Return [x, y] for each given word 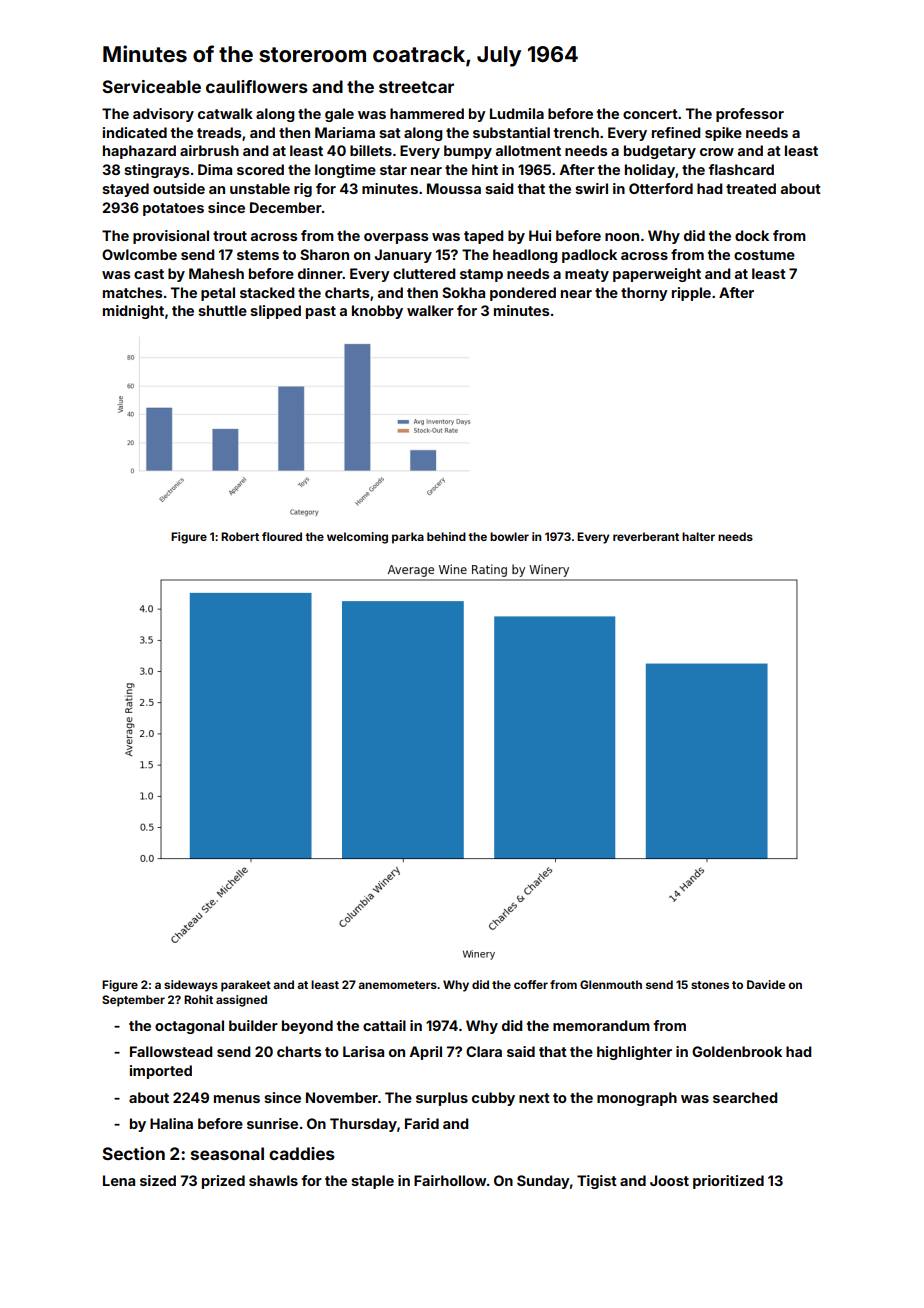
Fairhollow [450, 1180]
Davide [766, 984]
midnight [133, 312]
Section [133, 1153]
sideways [191, 986]
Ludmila [517, 113]
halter [698, 536]
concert [650, 114]
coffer [531, 984]
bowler [509, 536]
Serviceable [151, 86]
